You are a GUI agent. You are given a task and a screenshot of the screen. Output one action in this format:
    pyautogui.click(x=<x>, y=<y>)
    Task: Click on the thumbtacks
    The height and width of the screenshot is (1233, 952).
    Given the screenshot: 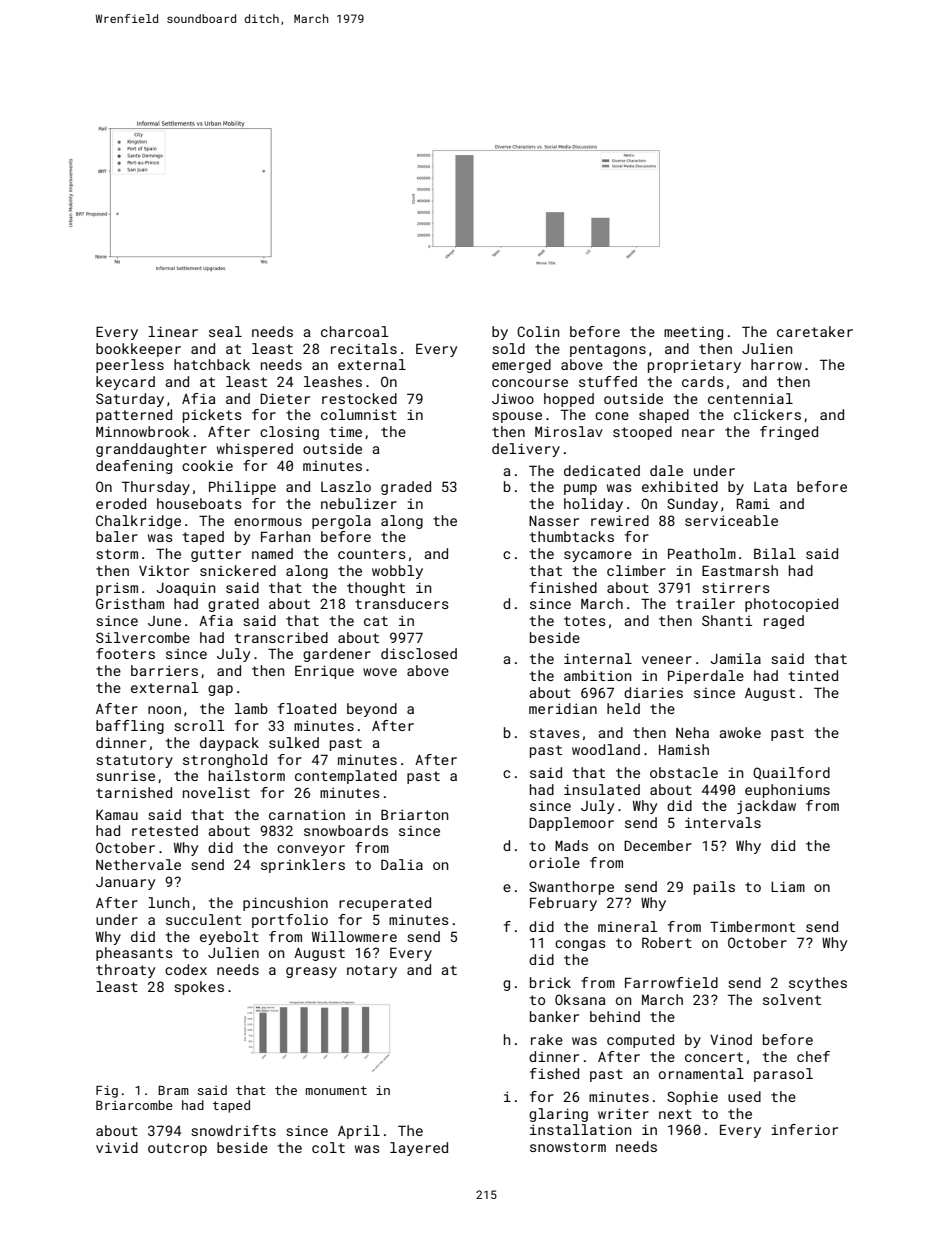 What is the action you would take?
    pyautogui.click(x=572, y=536)
